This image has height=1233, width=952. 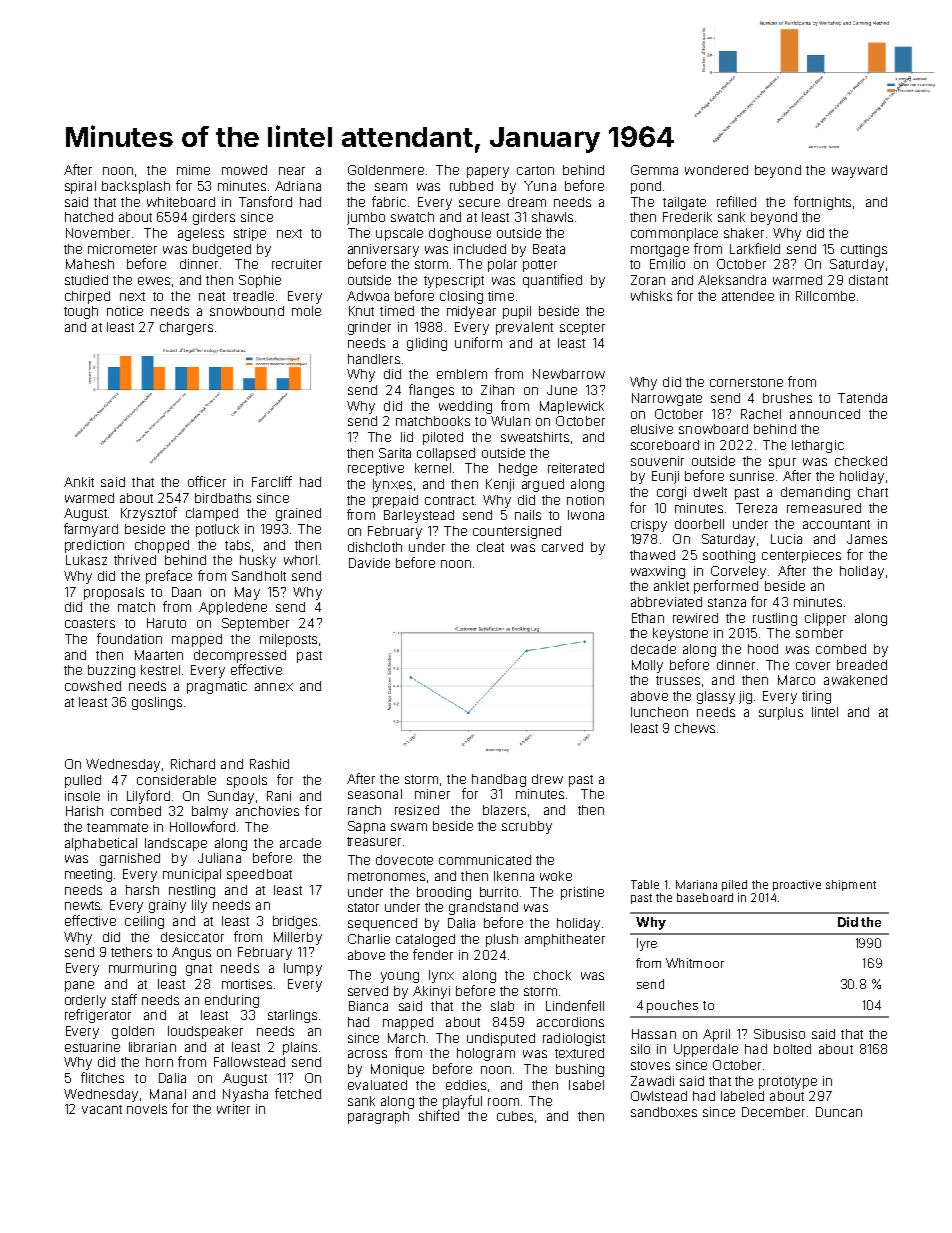 What do you see at coordinates (864, 250) in the image?
I see `cuttings` at bounding box center [864, 250].
